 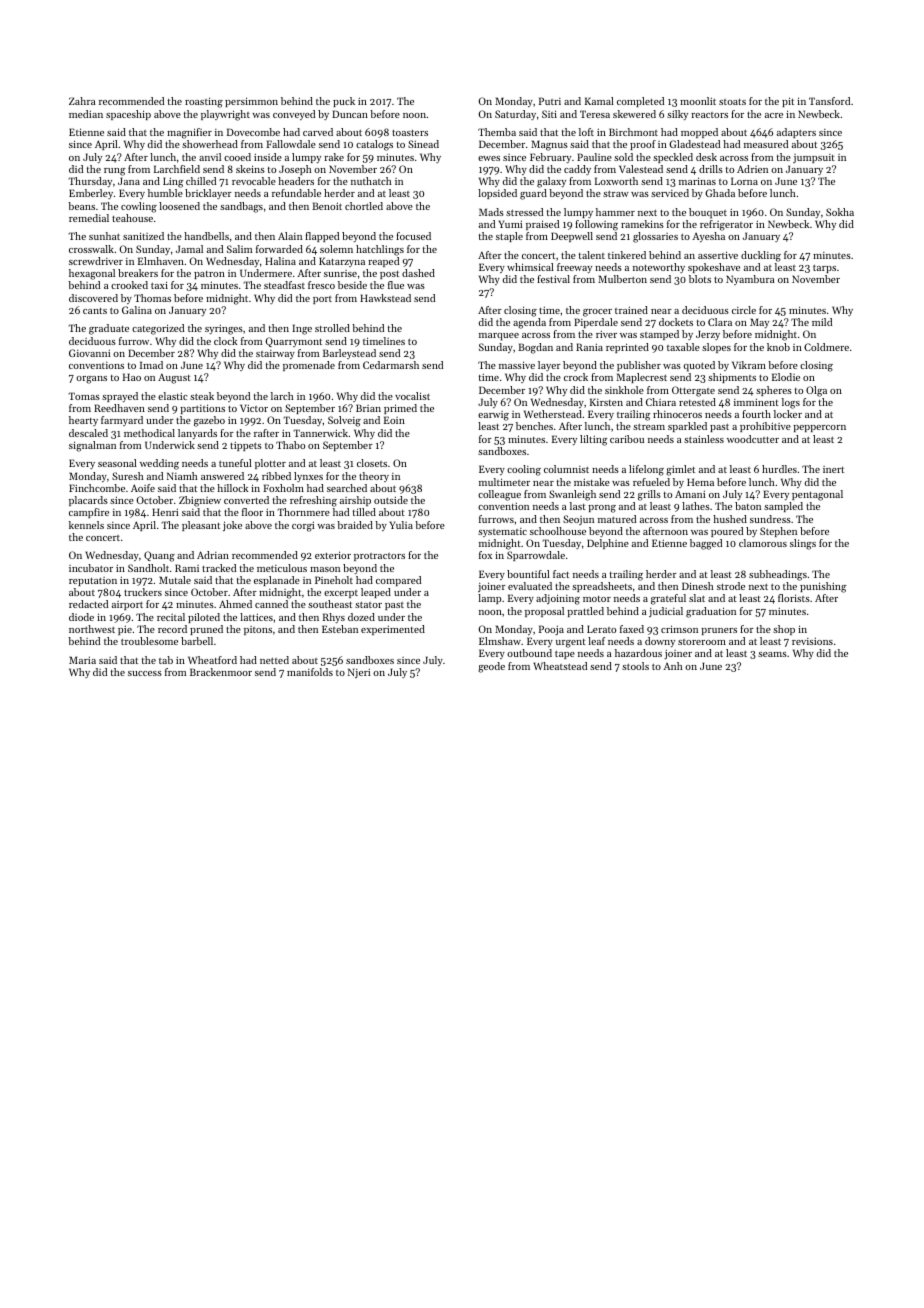 I want to click on puck, so click(x=344, y=102).
